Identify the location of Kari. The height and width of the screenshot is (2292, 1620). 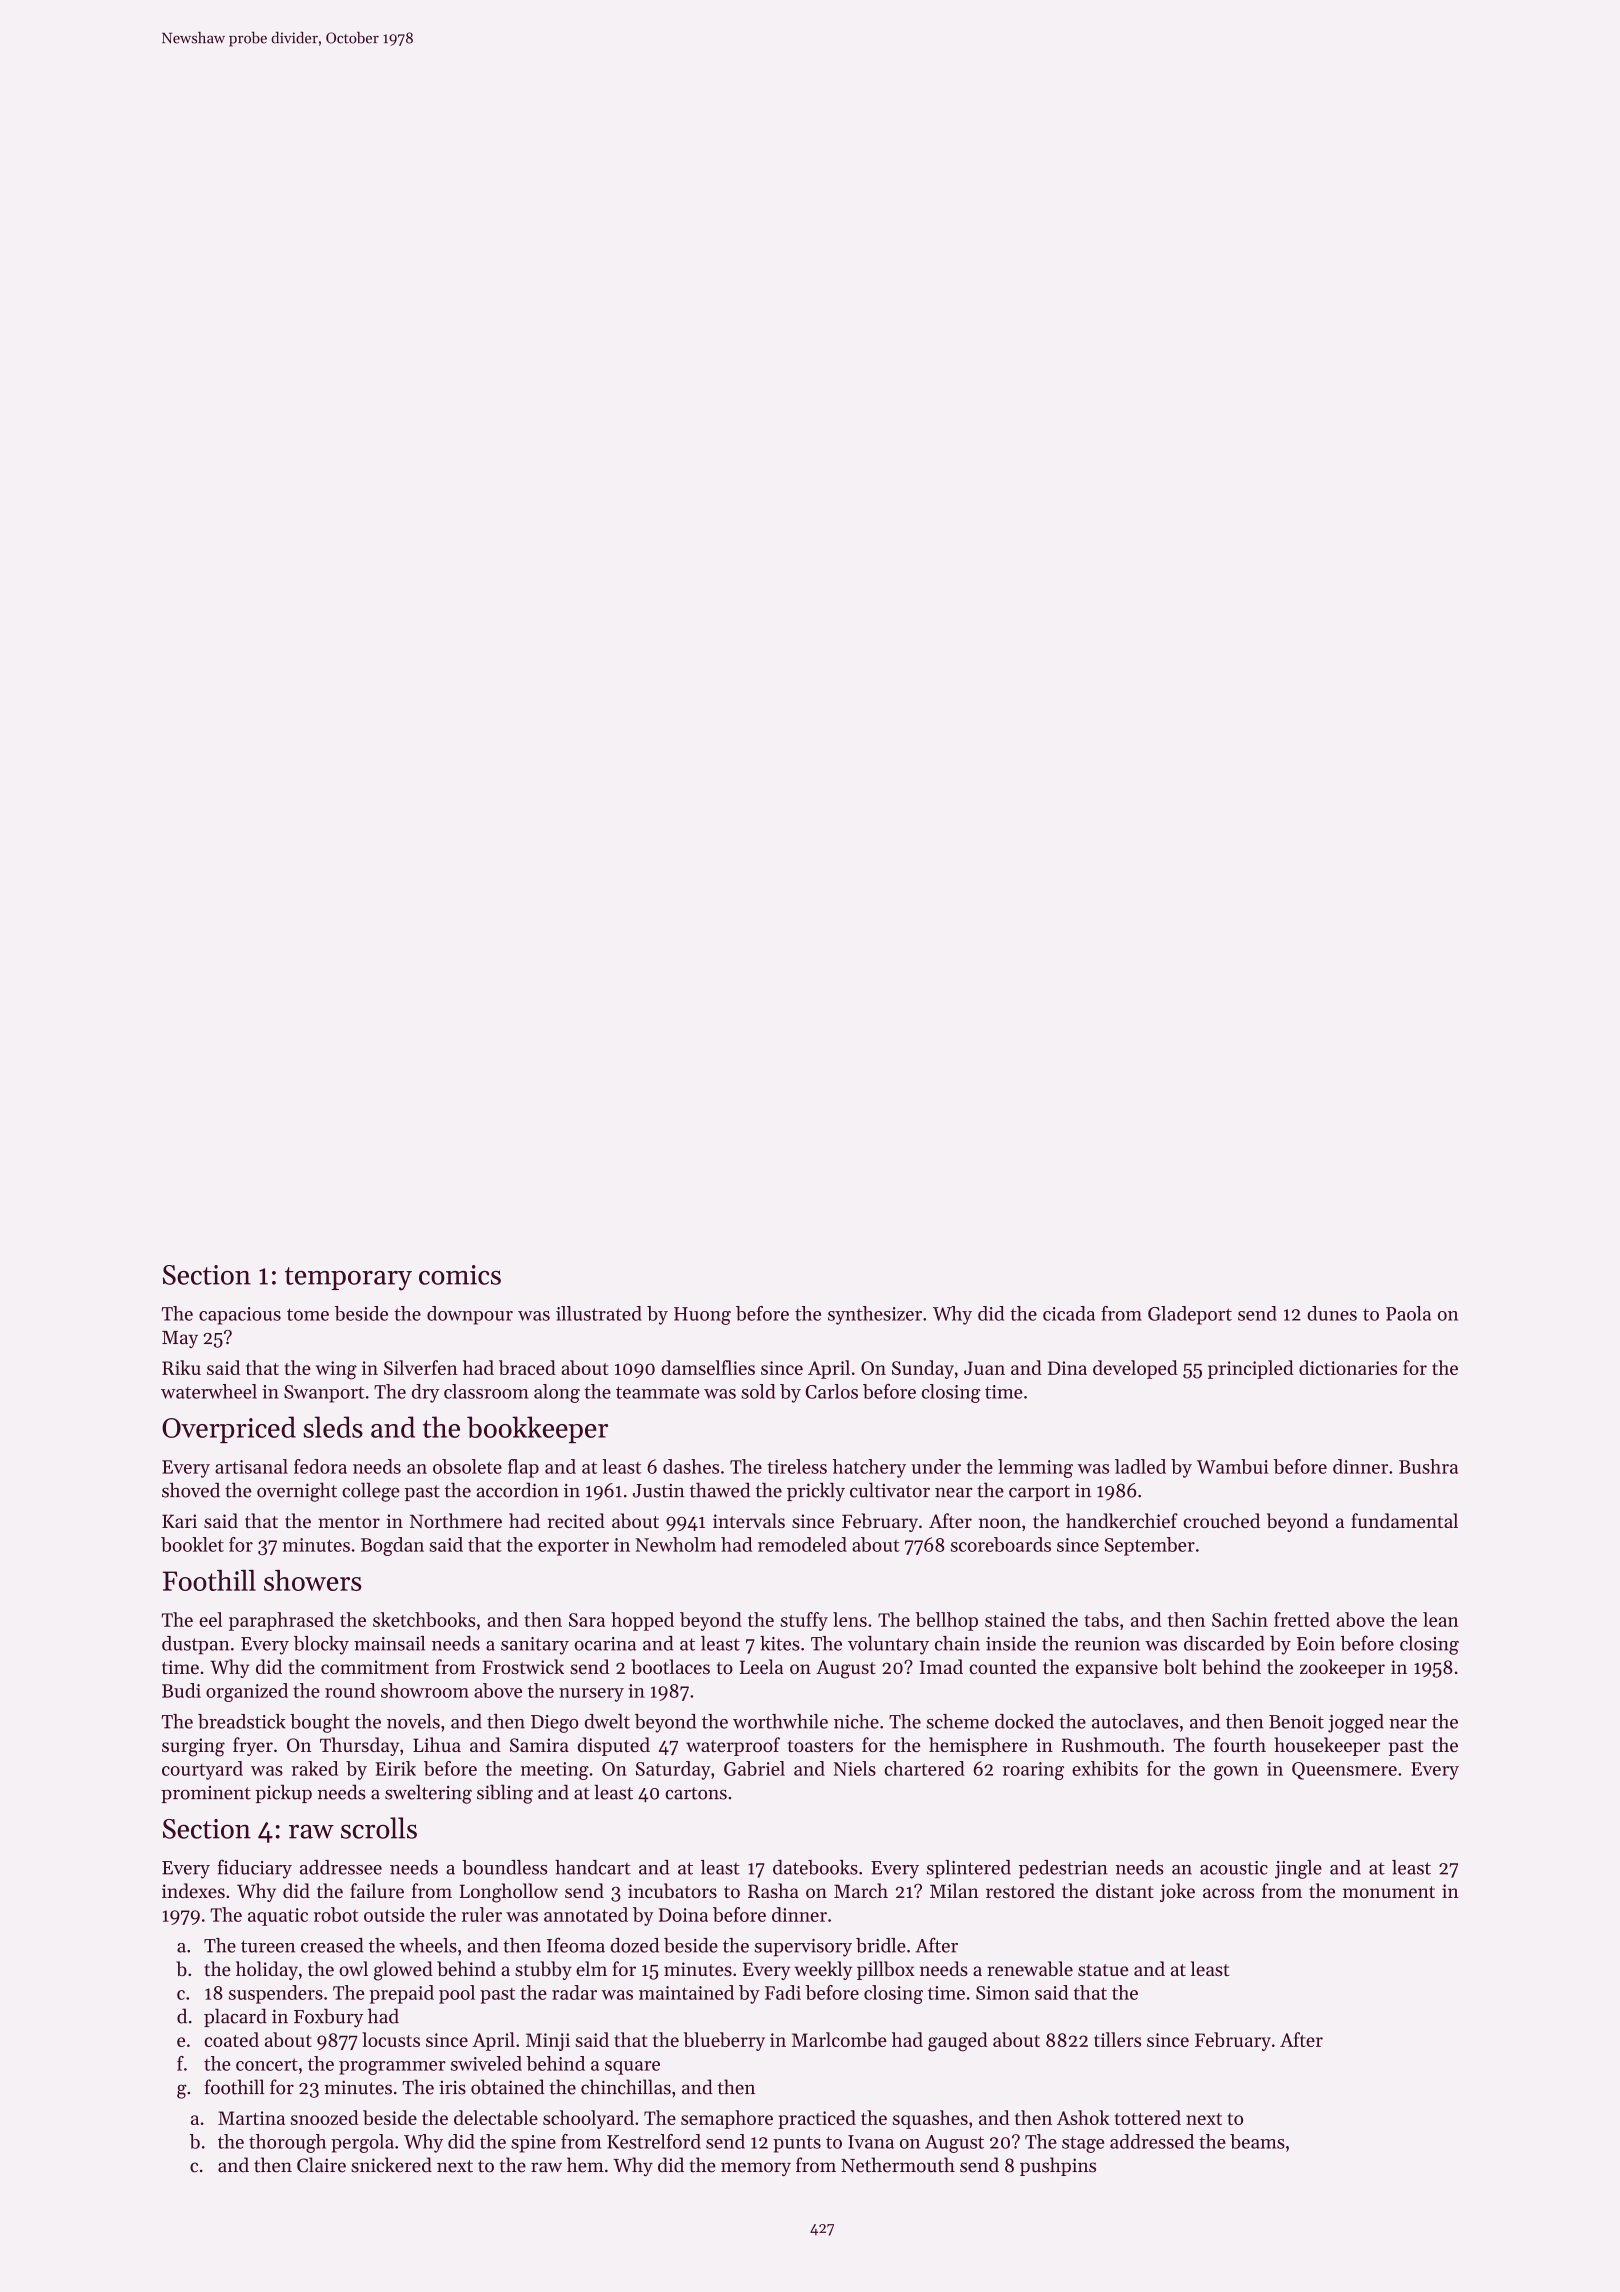
(179, 1521).
